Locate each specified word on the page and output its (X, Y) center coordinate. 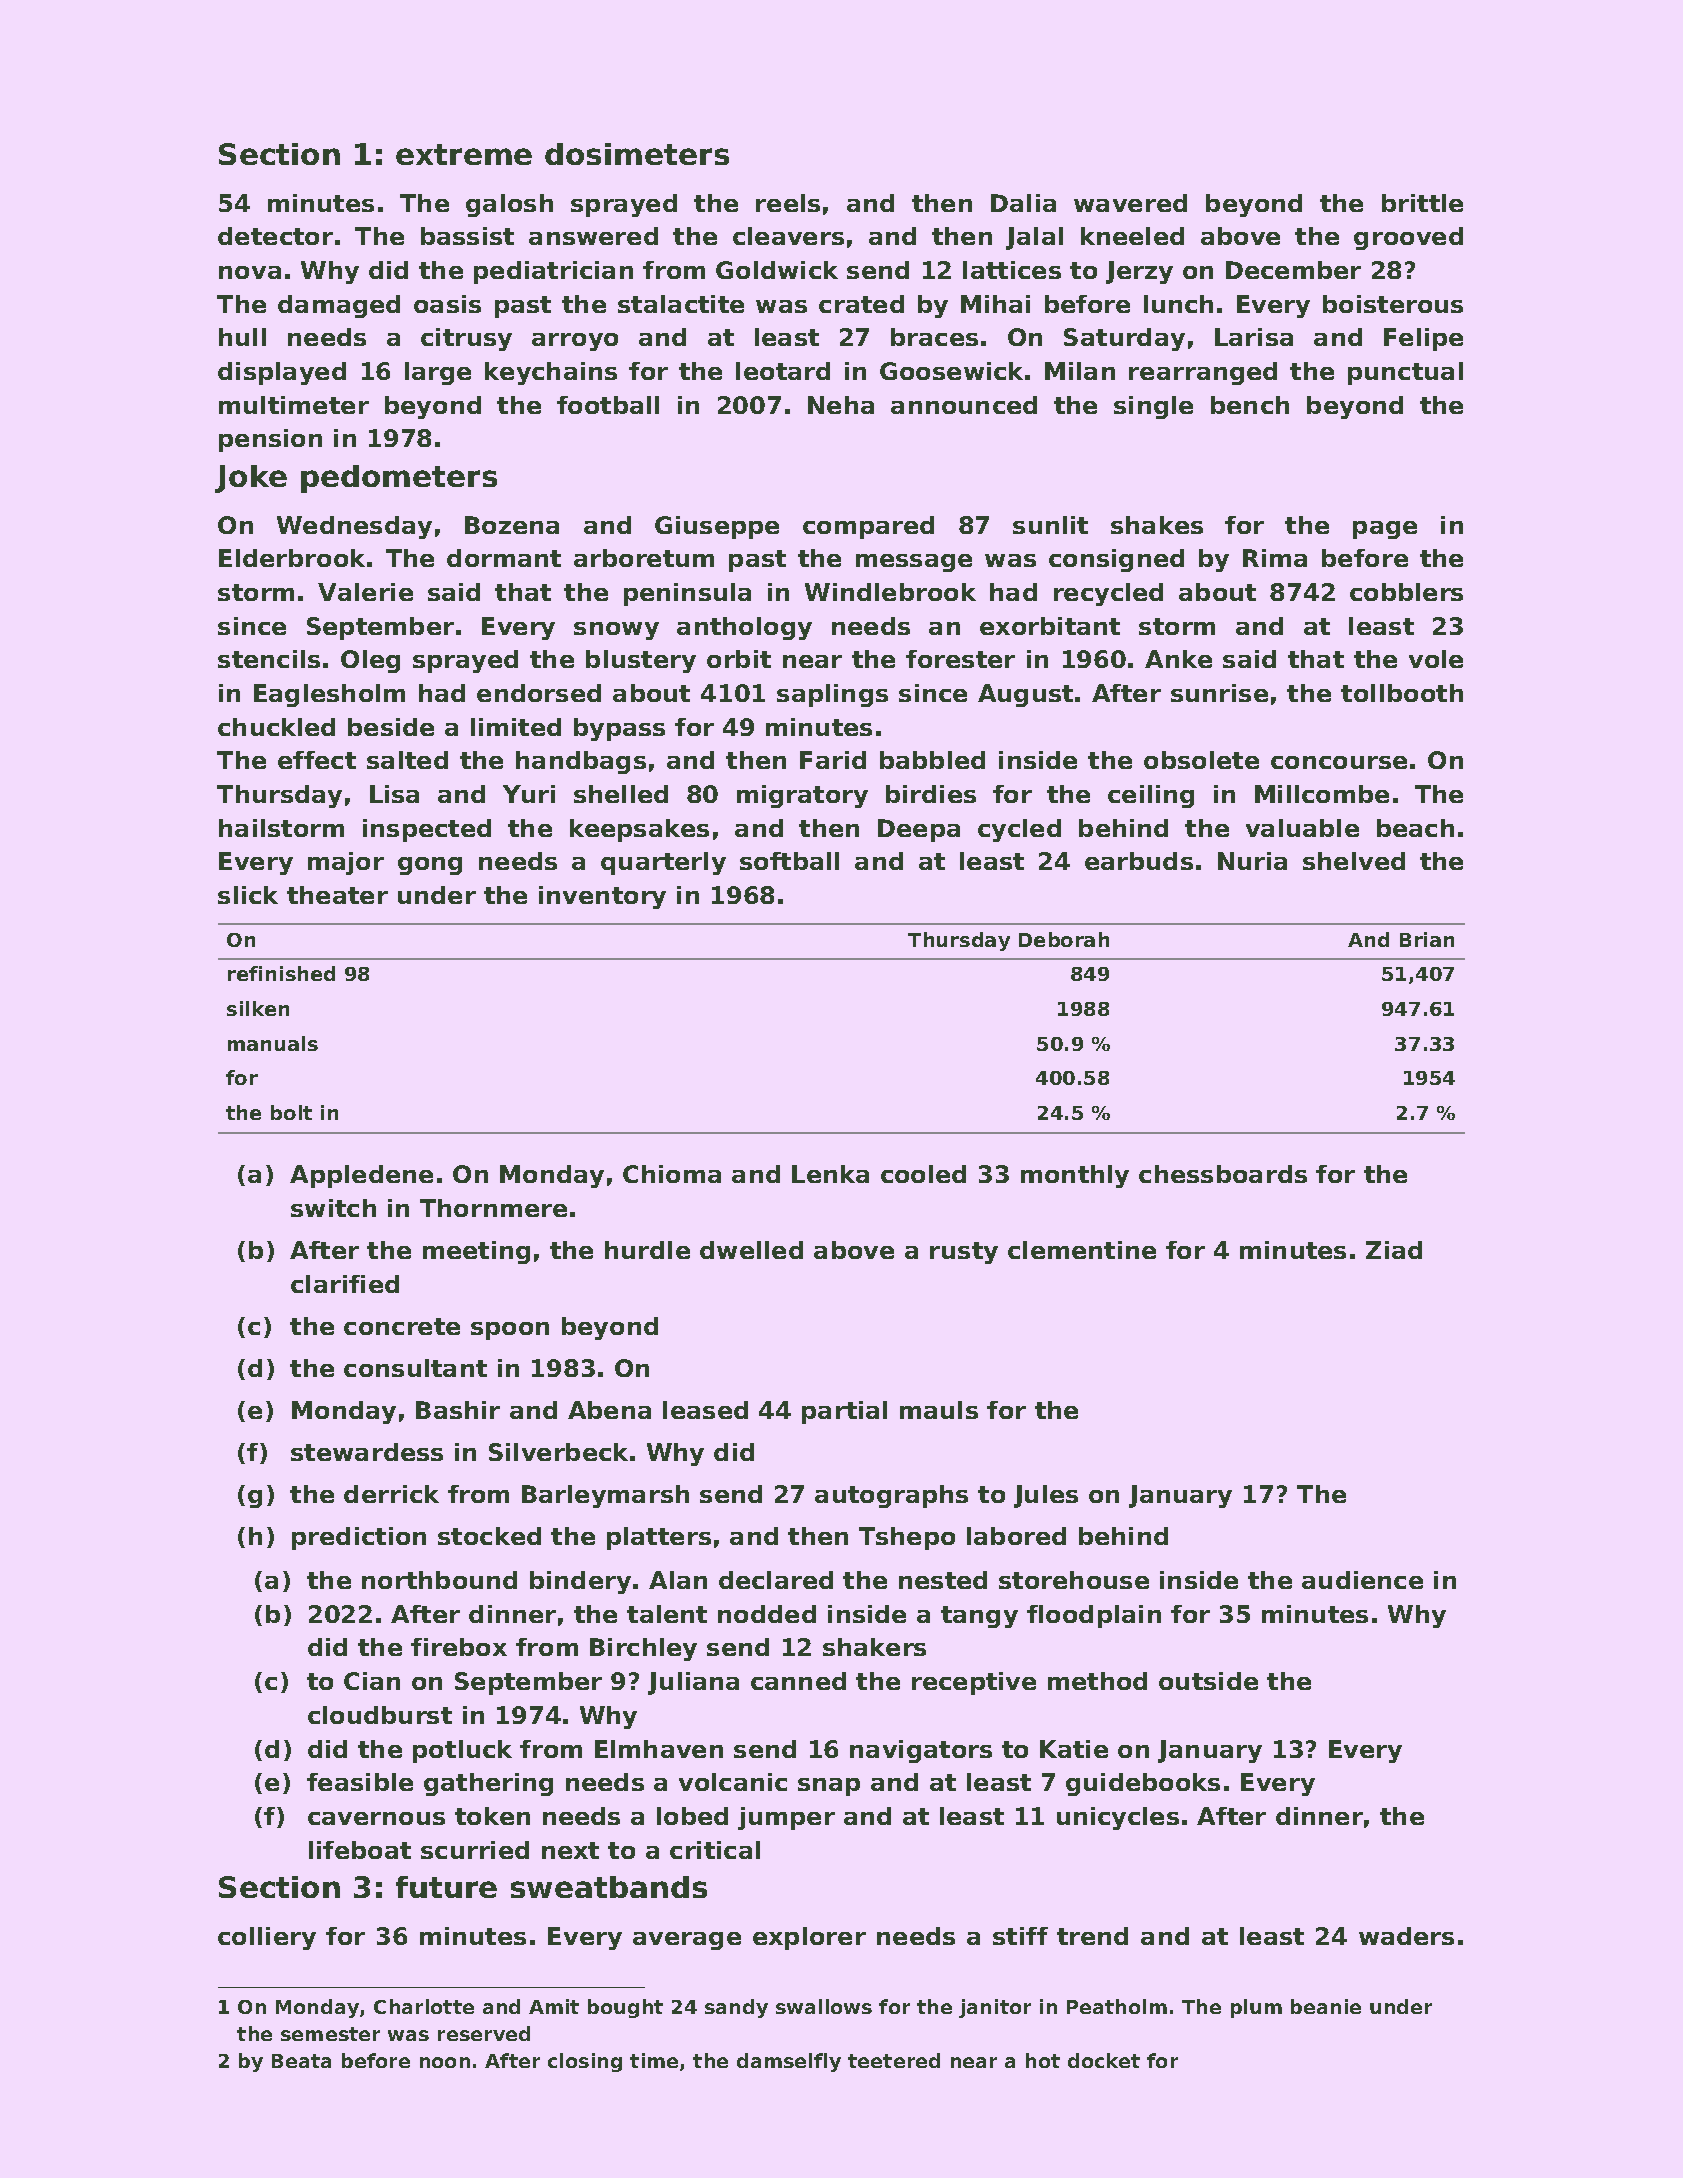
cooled (923, 1174)
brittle (1422, 203)
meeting (476, 1252)
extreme (464, 154)
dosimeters (637, 154)
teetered (894, 2060)
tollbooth (1402, 693)
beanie (1326, 2006)
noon (445, 2062)
